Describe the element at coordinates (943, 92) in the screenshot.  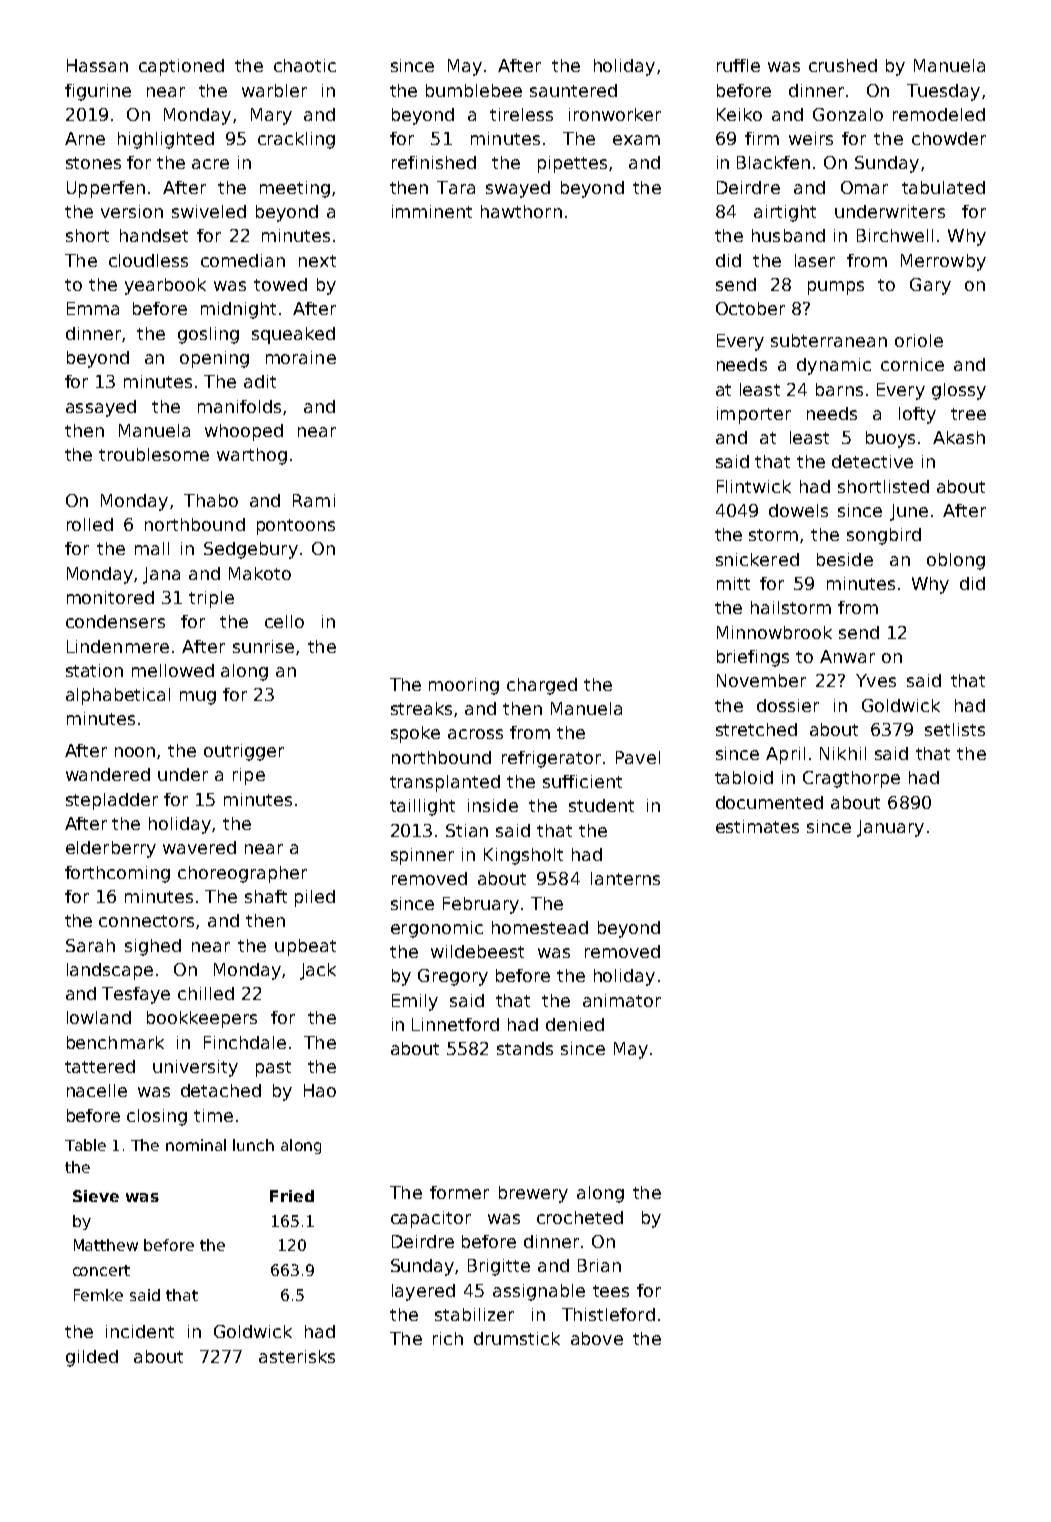
I see `Tuesday` at that location.
